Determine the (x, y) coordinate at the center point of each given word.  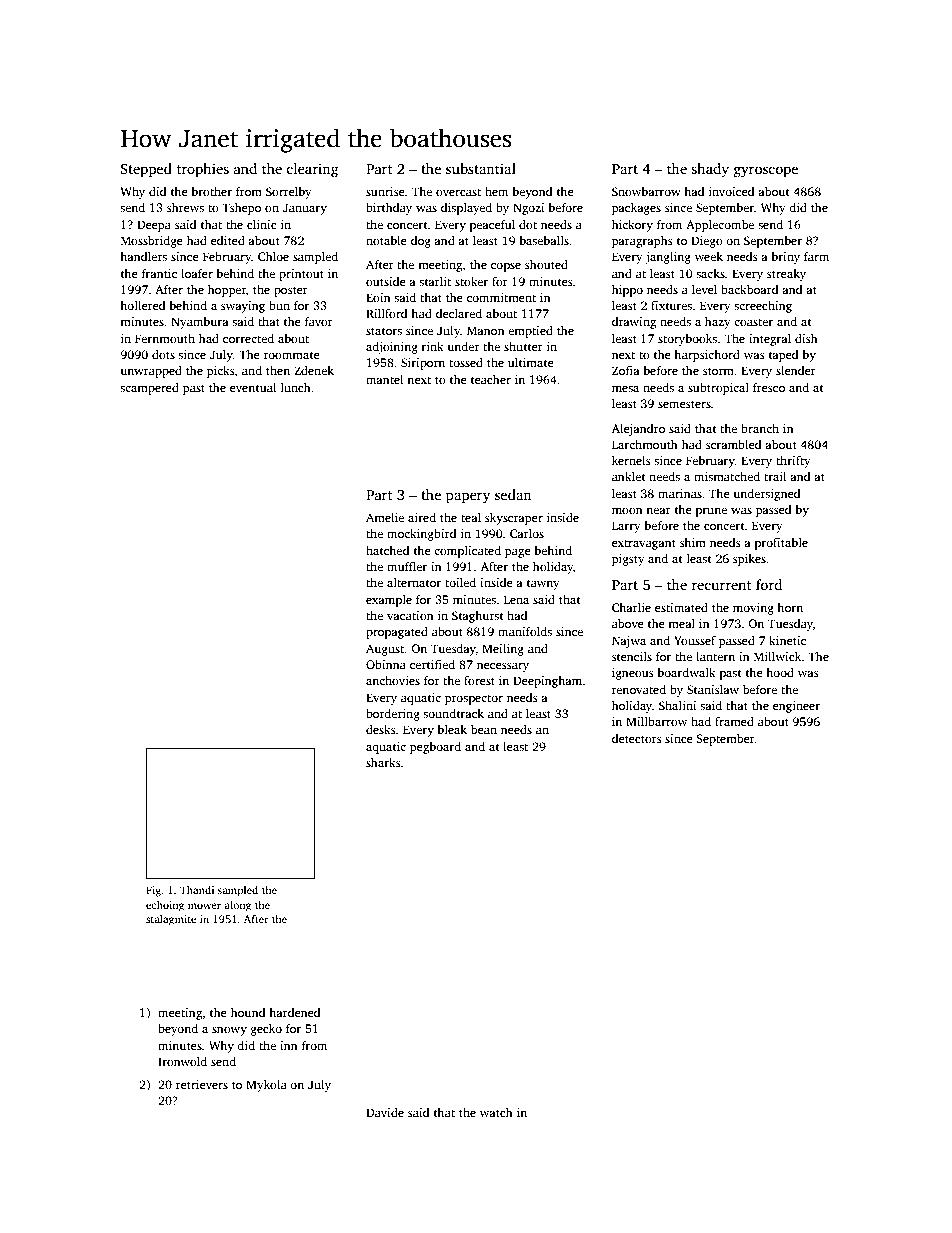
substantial (481, 168)
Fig (153, 891)
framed (734, 721)
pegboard (435, 748)
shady (710, 170)
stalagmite (171, 920)
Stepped (146, 170)
